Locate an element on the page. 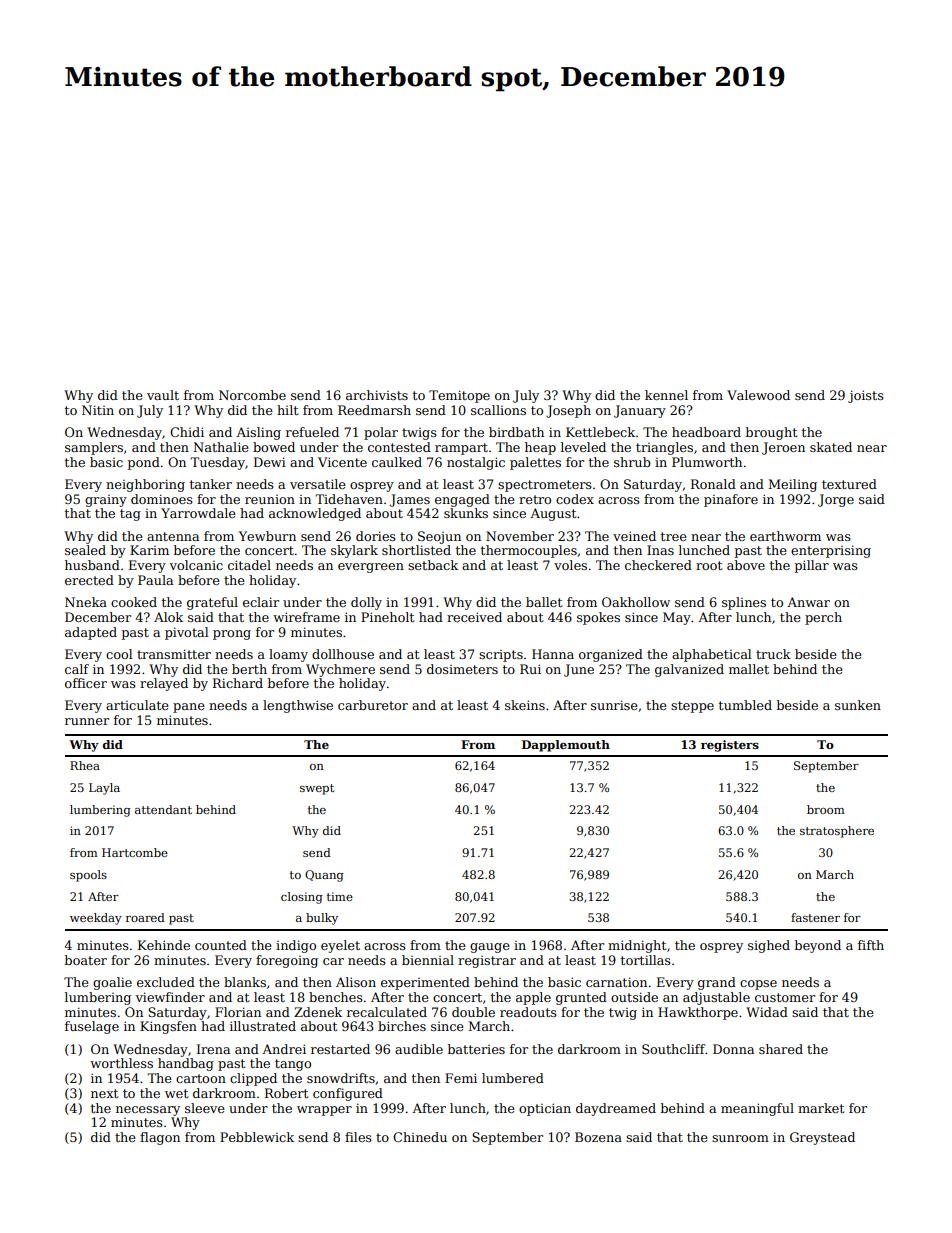 Image resolution: width=952 pixels, height=1233 pixels. files is located at coordinates (358, 1137).
